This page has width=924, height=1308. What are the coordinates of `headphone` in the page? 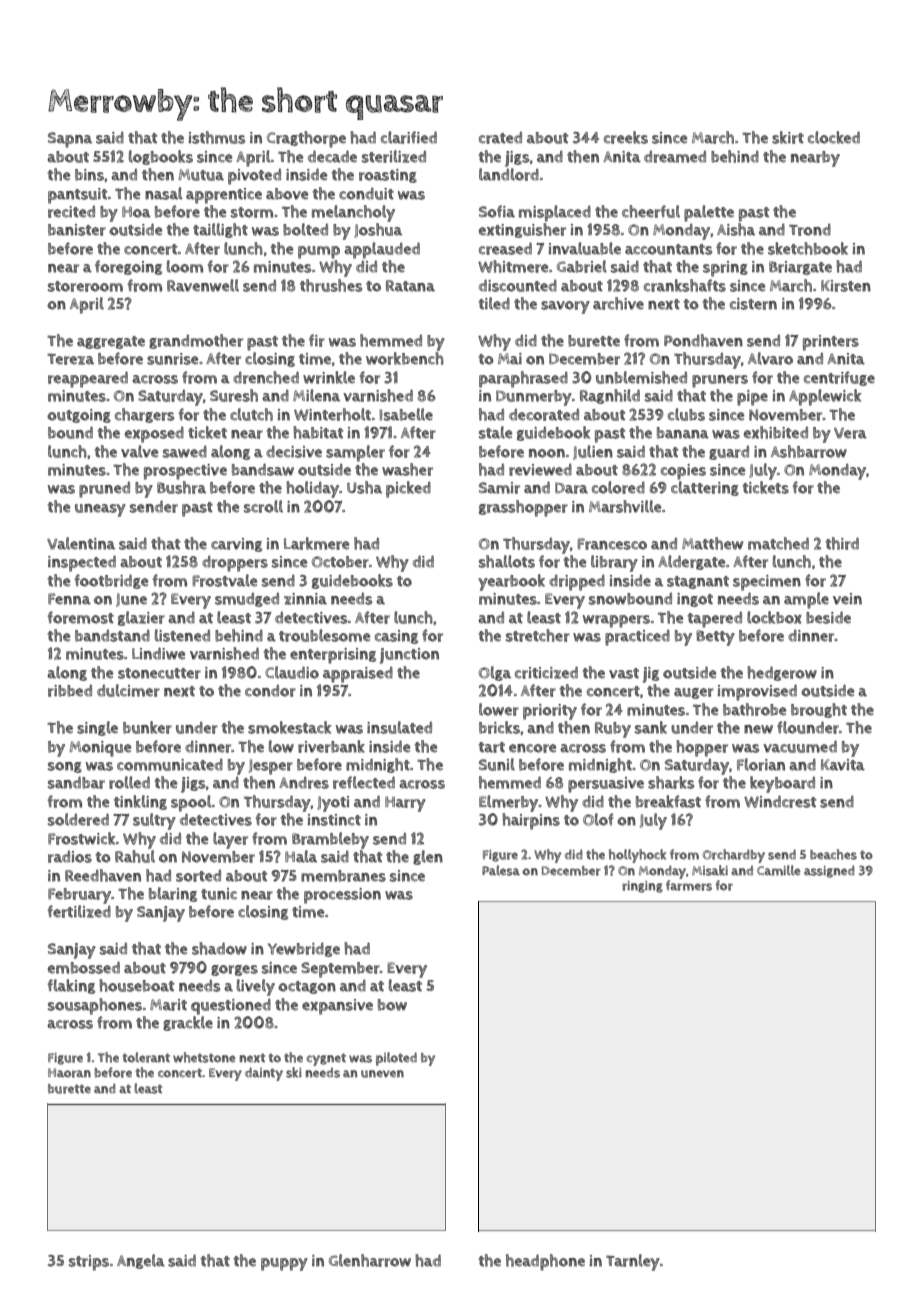 It's located at (545, 1262).
